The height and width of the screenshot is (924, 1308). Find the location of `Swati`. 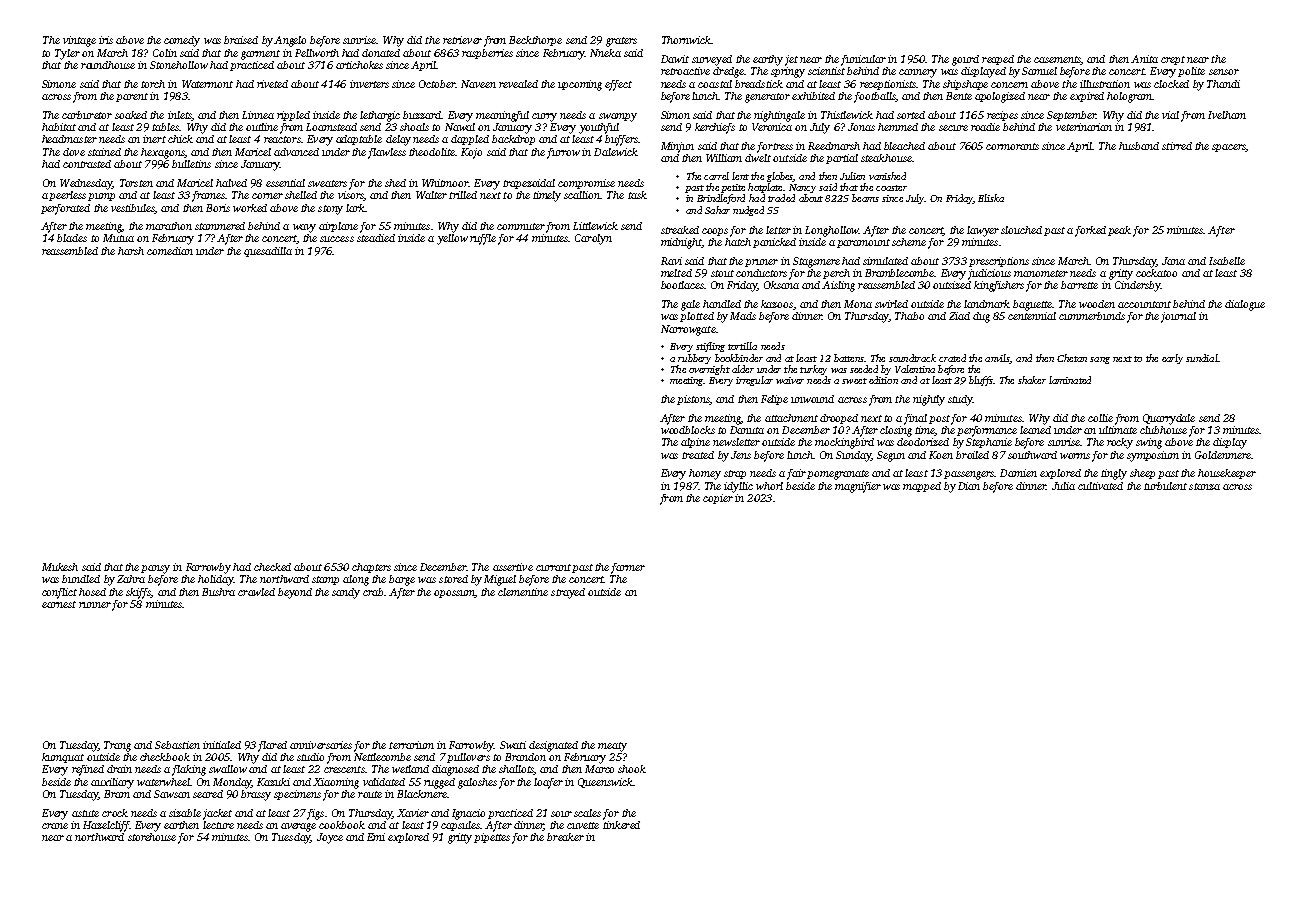

Swati is located at coordinates (513, 745).
